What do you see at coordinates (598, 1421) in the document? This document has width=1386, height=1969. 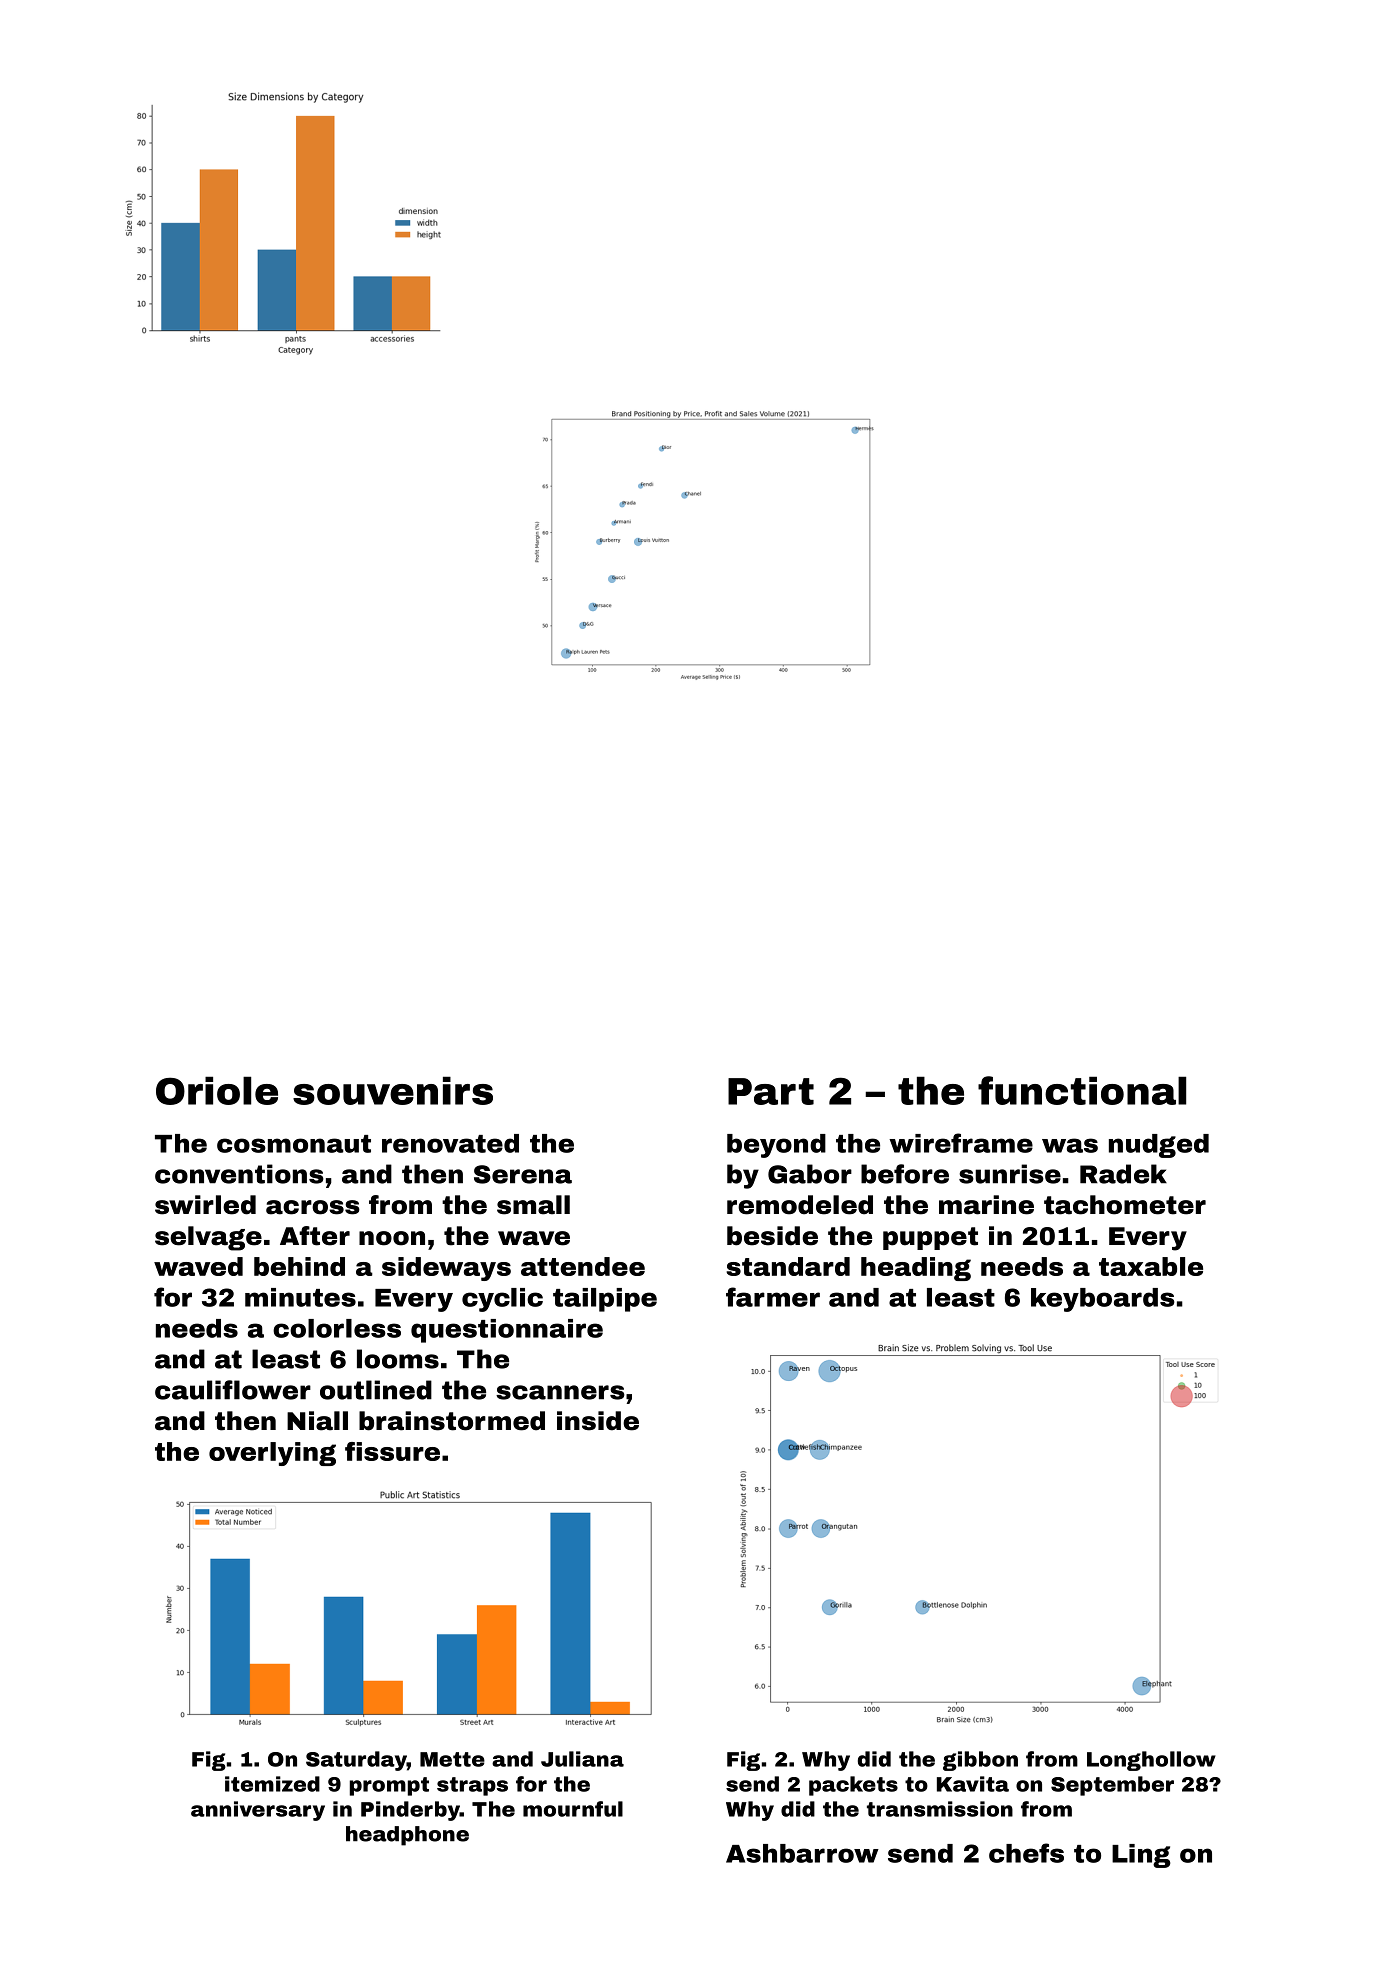 I see `inside` at bounding box center [598, 1421].
